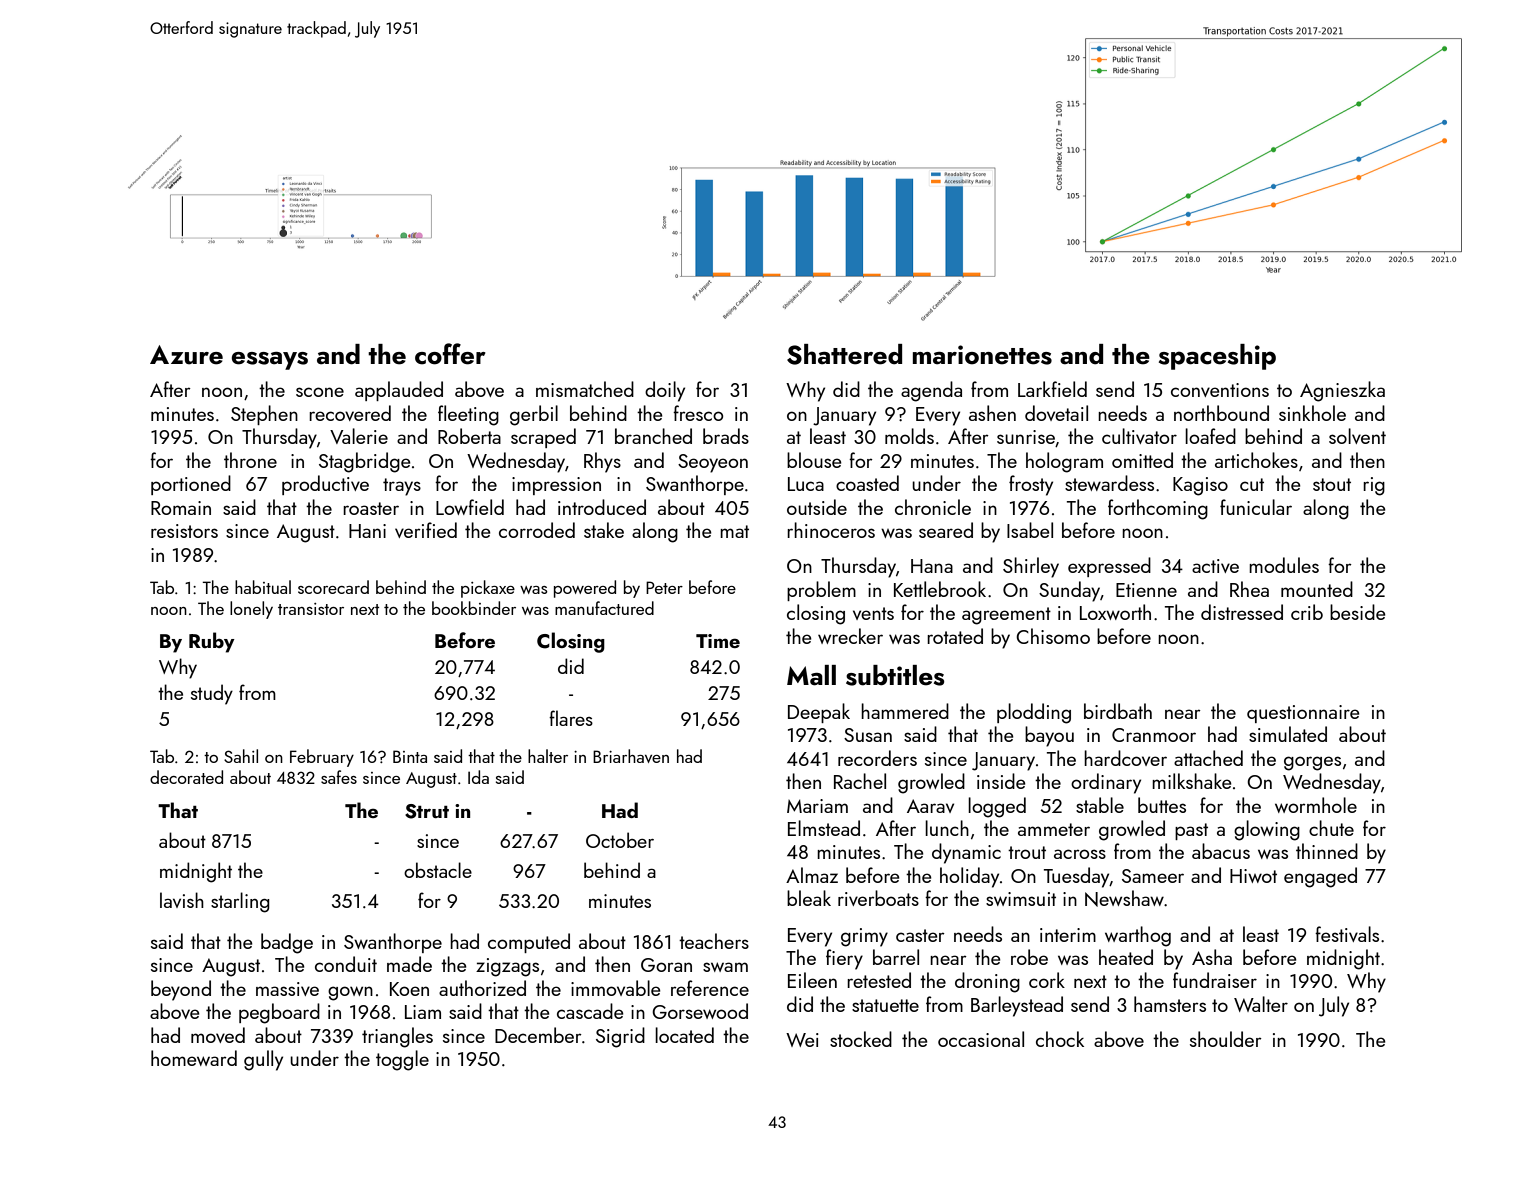  I want to click on Liam, so click(423, 1012).
